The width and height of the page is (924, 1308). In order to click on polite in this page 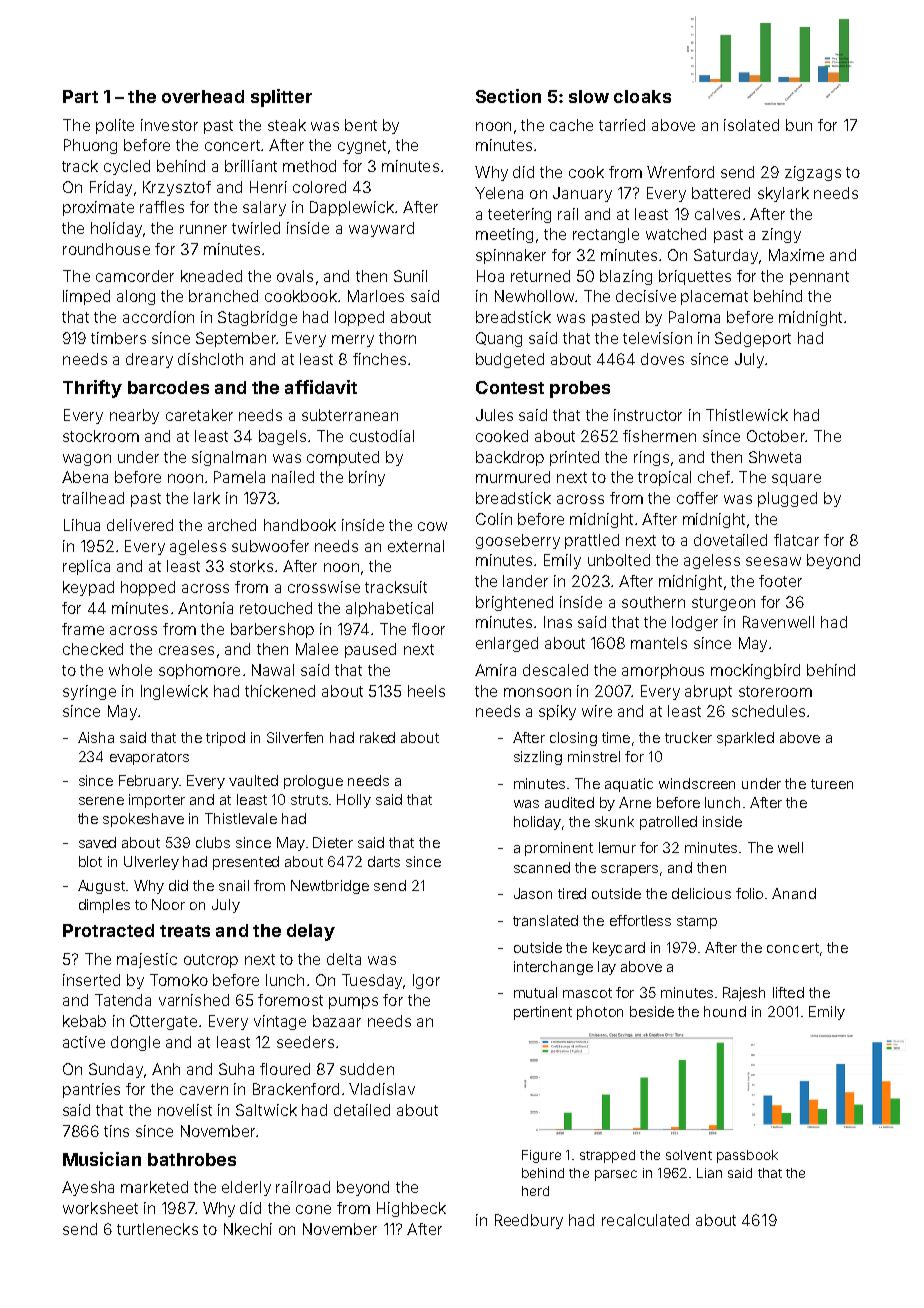, I will do `click(115, 126)`.
